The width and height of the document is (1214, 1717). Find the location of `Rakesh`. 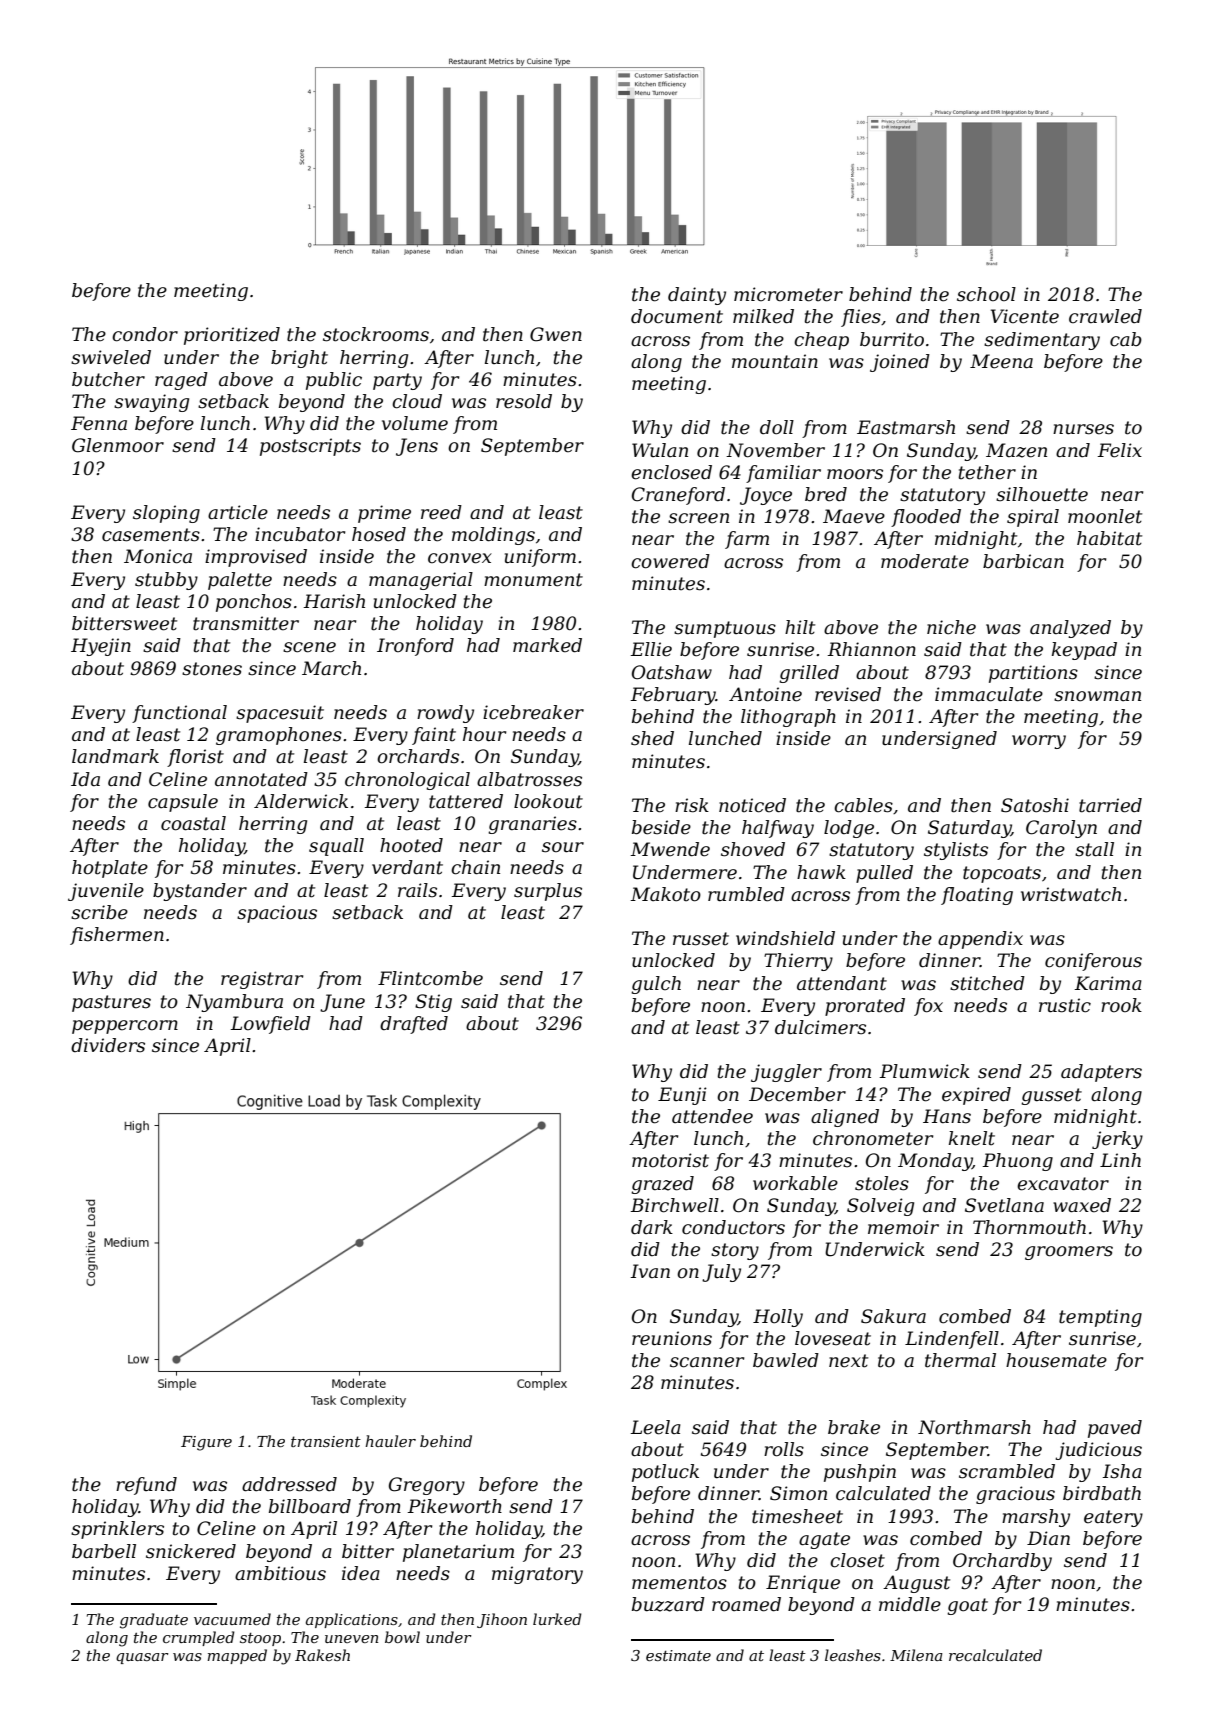

Rakesh is located at coordinates (322, 1655).
